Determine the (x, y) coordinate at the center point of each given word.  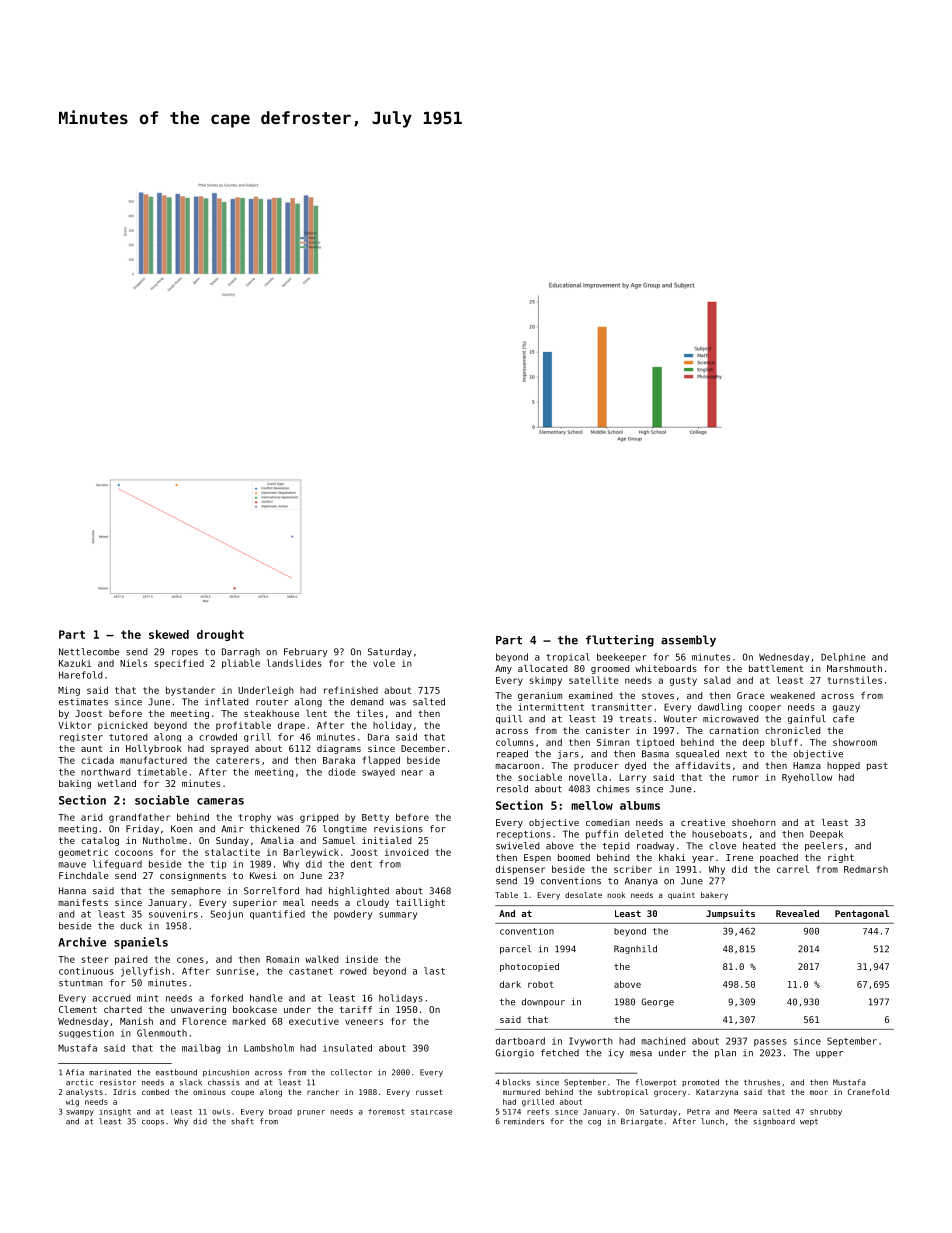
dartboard (520, 1041)
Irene (739, 857)
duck (131, 926)
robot (540, 984)
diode (342, 772)
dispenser (520, 870)
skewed (169, 634)
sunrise (235, 971)
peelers (824, 846)
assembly (688, 641)
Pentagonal (862, 914)
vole (384, 663)
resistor (118, 1082)
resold (512, 789)
